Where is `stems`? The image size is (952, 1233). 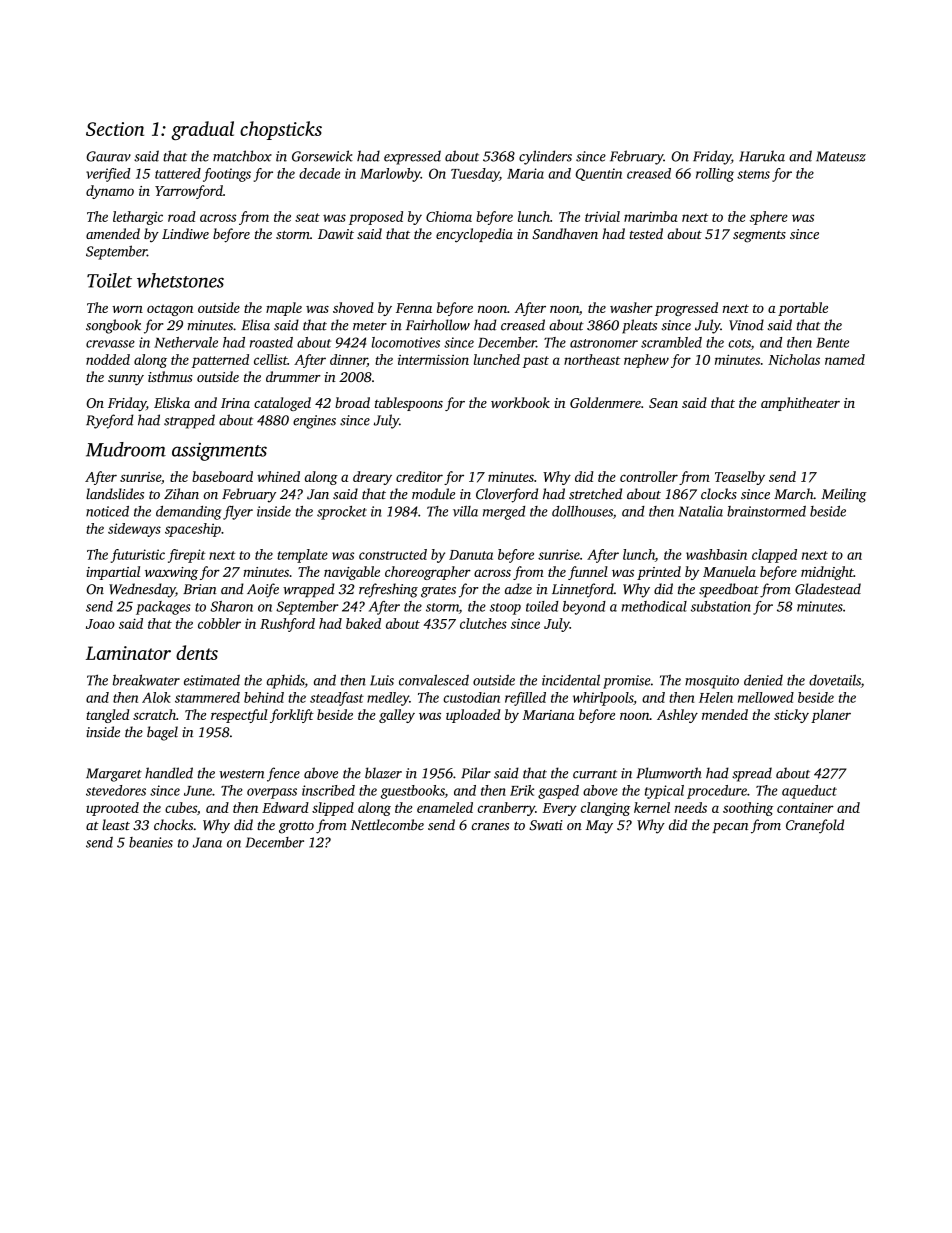
stems is located at coordinates (753, 174).
